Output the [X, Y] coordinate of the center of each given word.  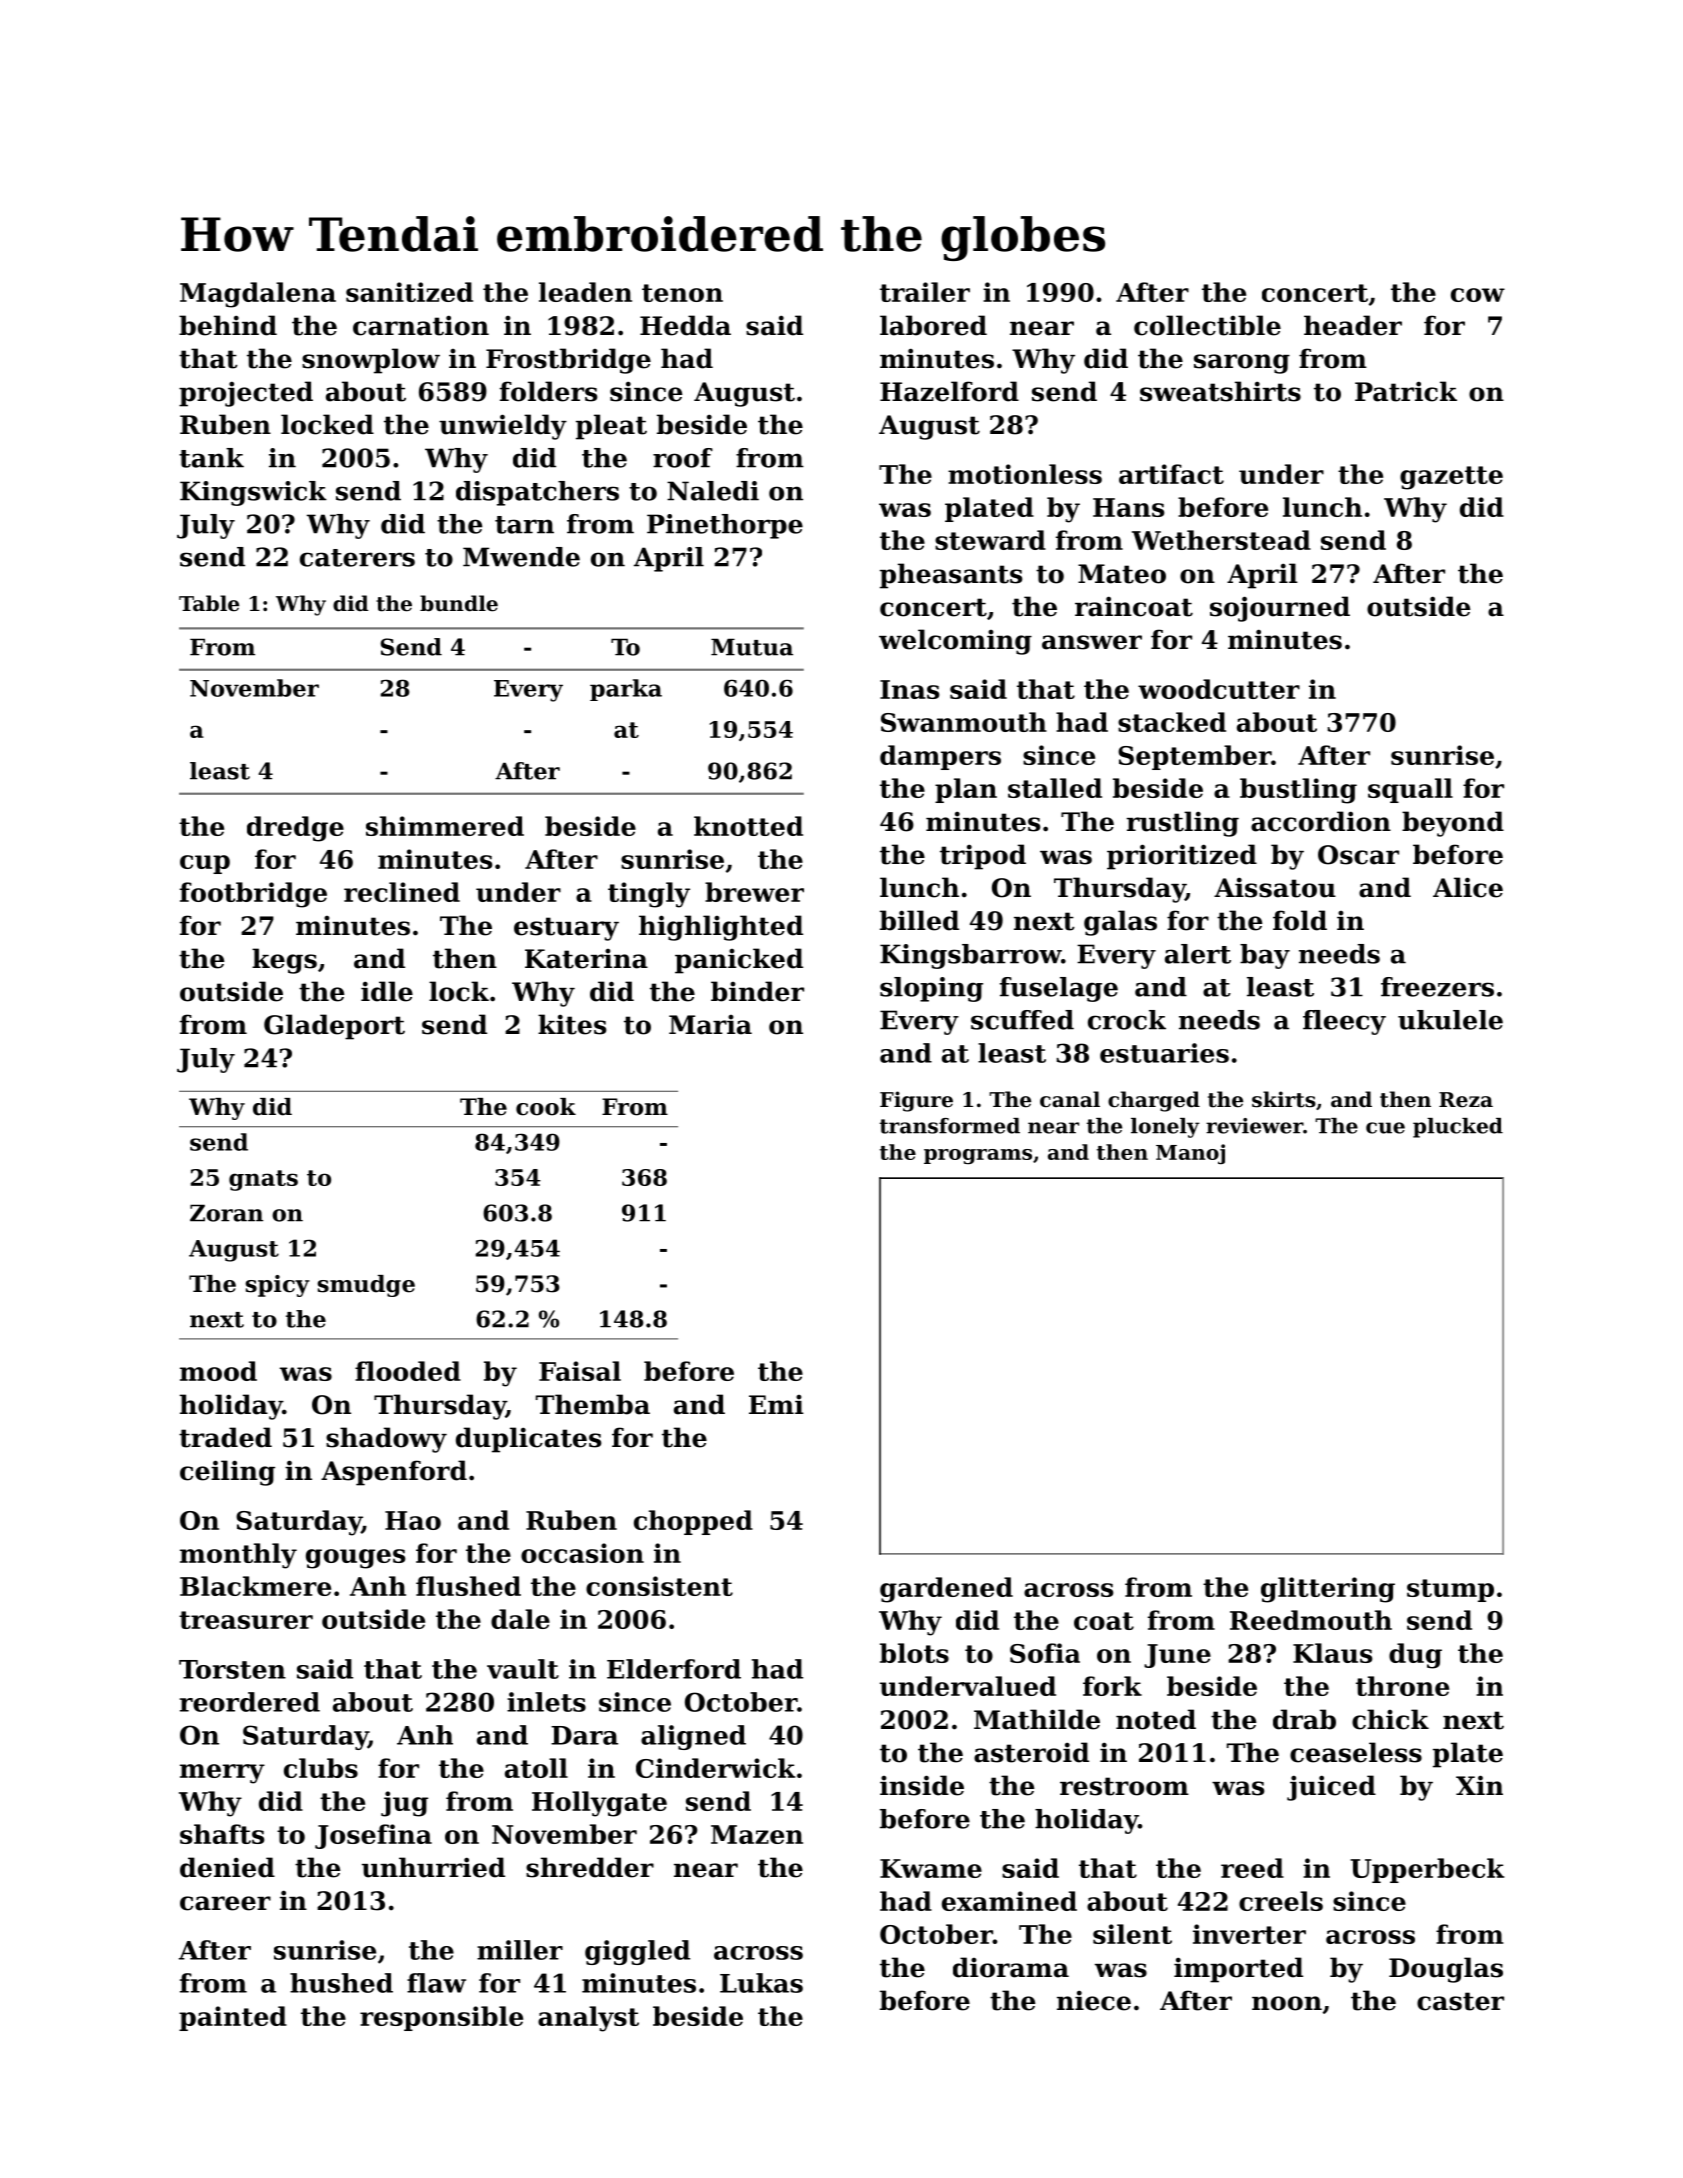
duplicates [528, 1440]
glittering [1328, 1590]
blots [914, 1653]
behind [228, 325]
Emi [776, 1404]
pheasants [951, 576]
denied [227, 1867]
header [1353, 325]
